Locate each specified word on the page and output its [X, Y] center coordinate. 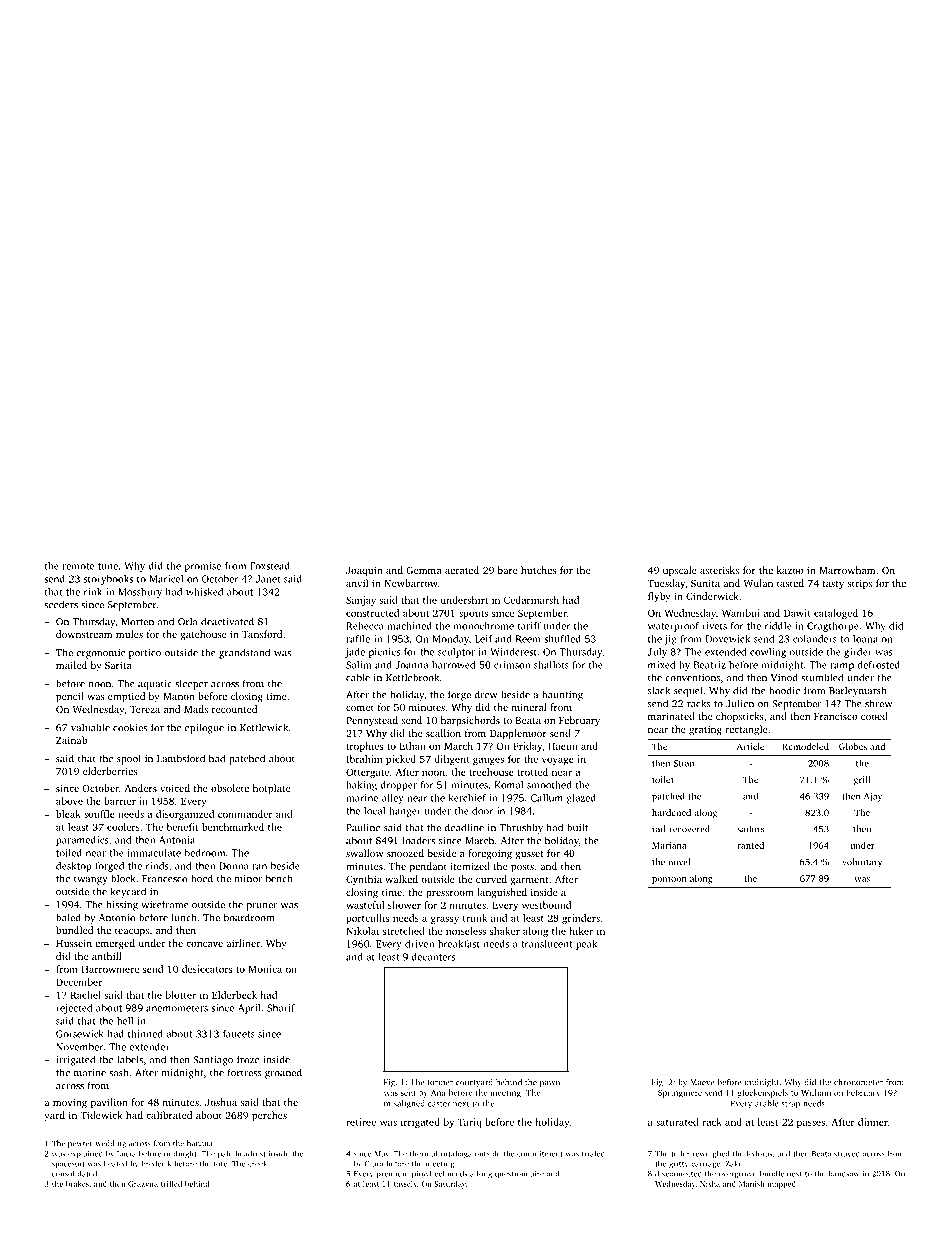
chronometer [858, 1082]
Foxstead [270, 566]
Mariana [669, 845]
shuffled [562, 639]
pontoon [669, 880]
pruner [262, 907]
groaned [283, 1073]
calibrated [169, 1115]
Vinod [784, 677]
